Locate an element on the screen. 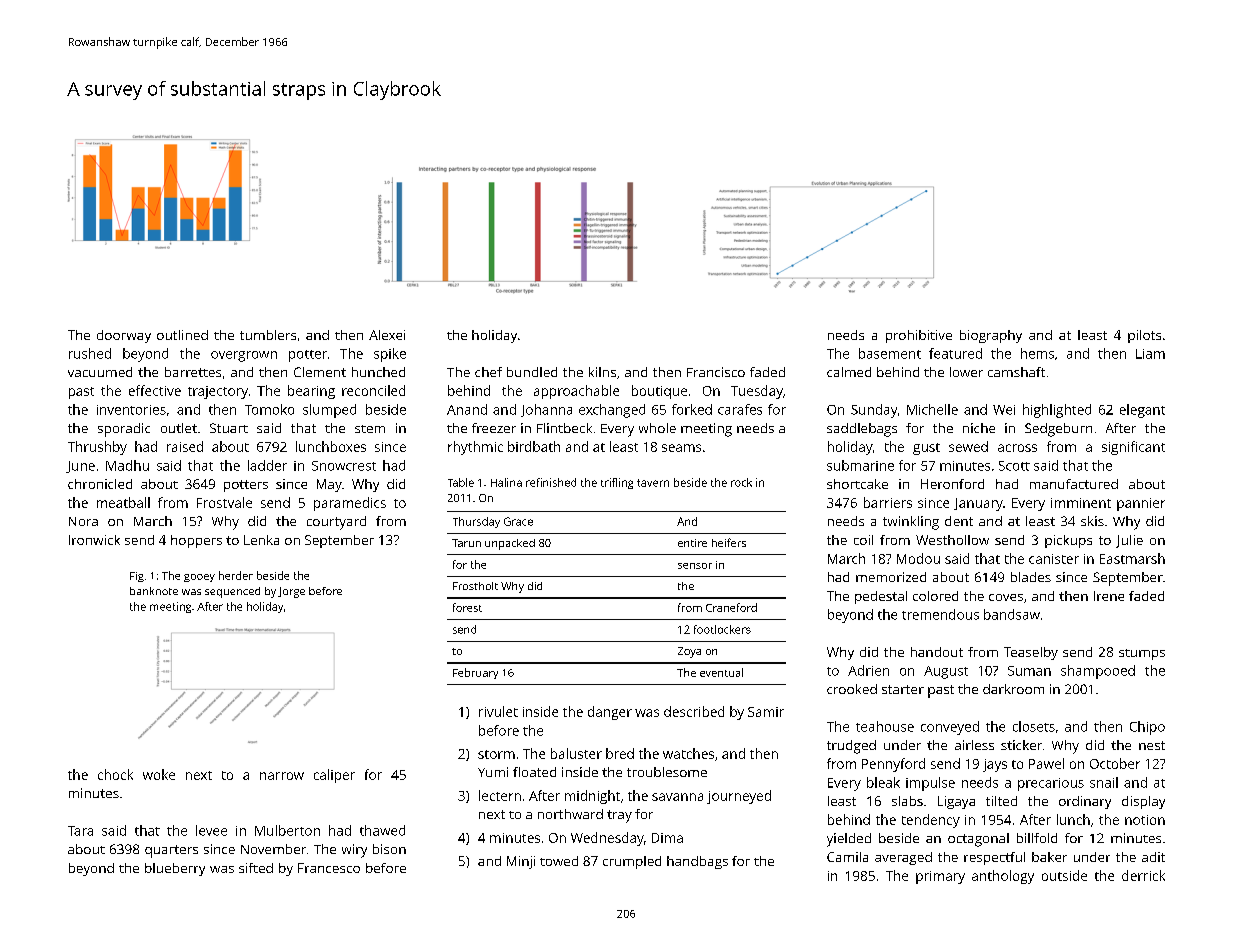 The image size is (1233, 952). woke is located at coordinates (159, 774).
